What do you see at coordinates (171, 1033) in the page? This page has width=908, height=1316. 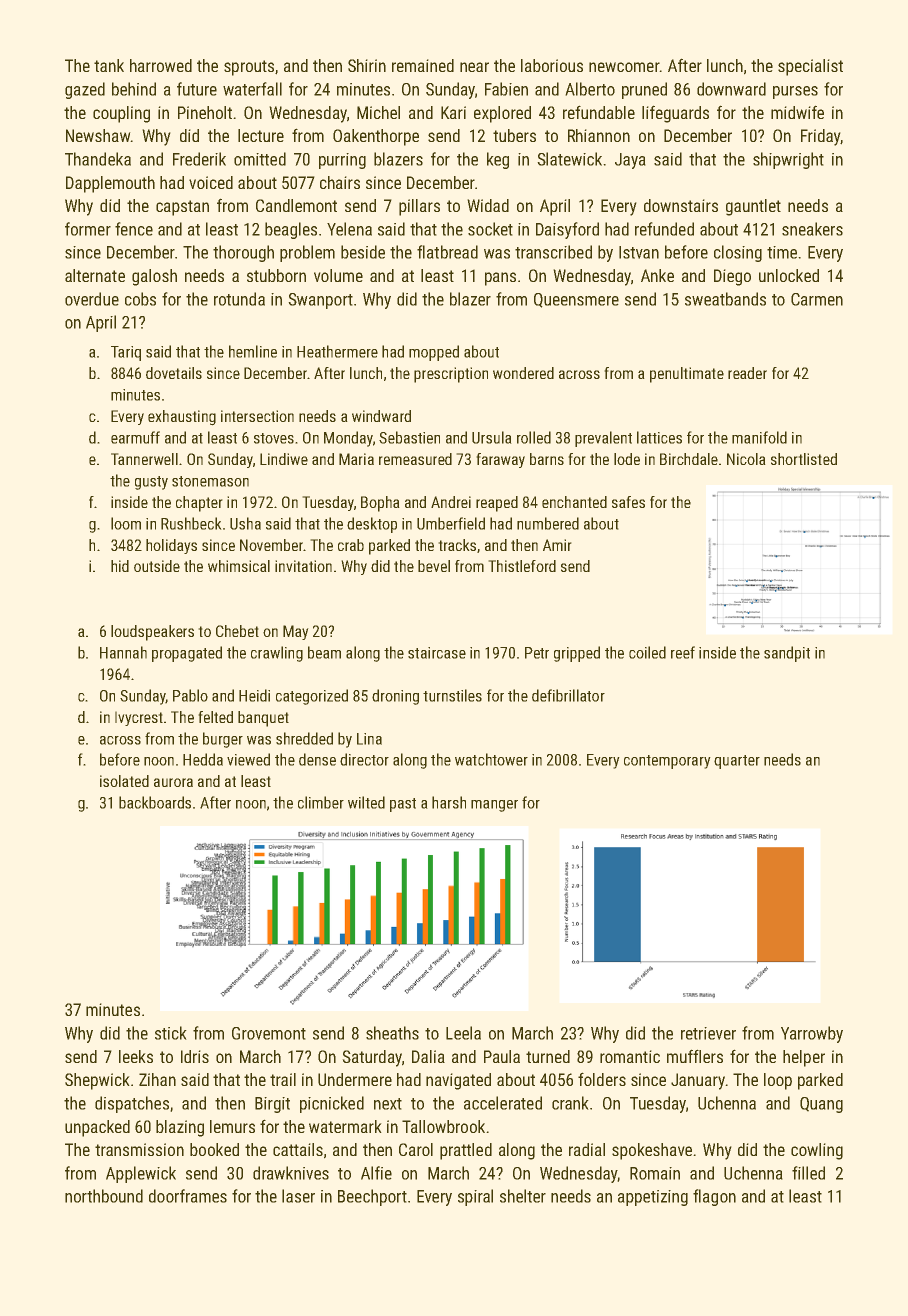 I see `stick` at bounding box center [171, 1033].
